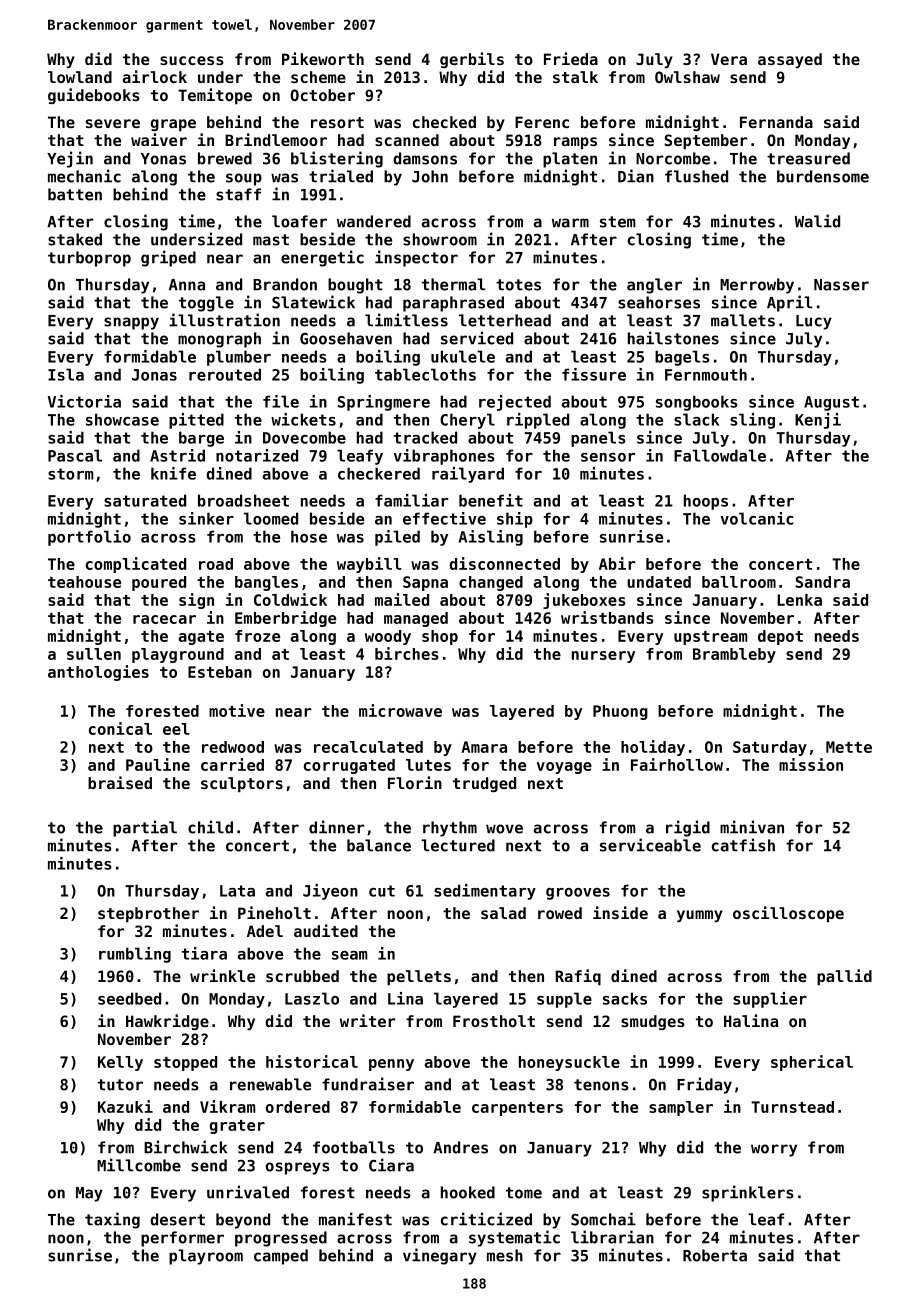 The image size is (924, 1308). What do you see at coordinates (575, 77) in the screenshot?
I see `stalk` at bounding box center [575, 77].
